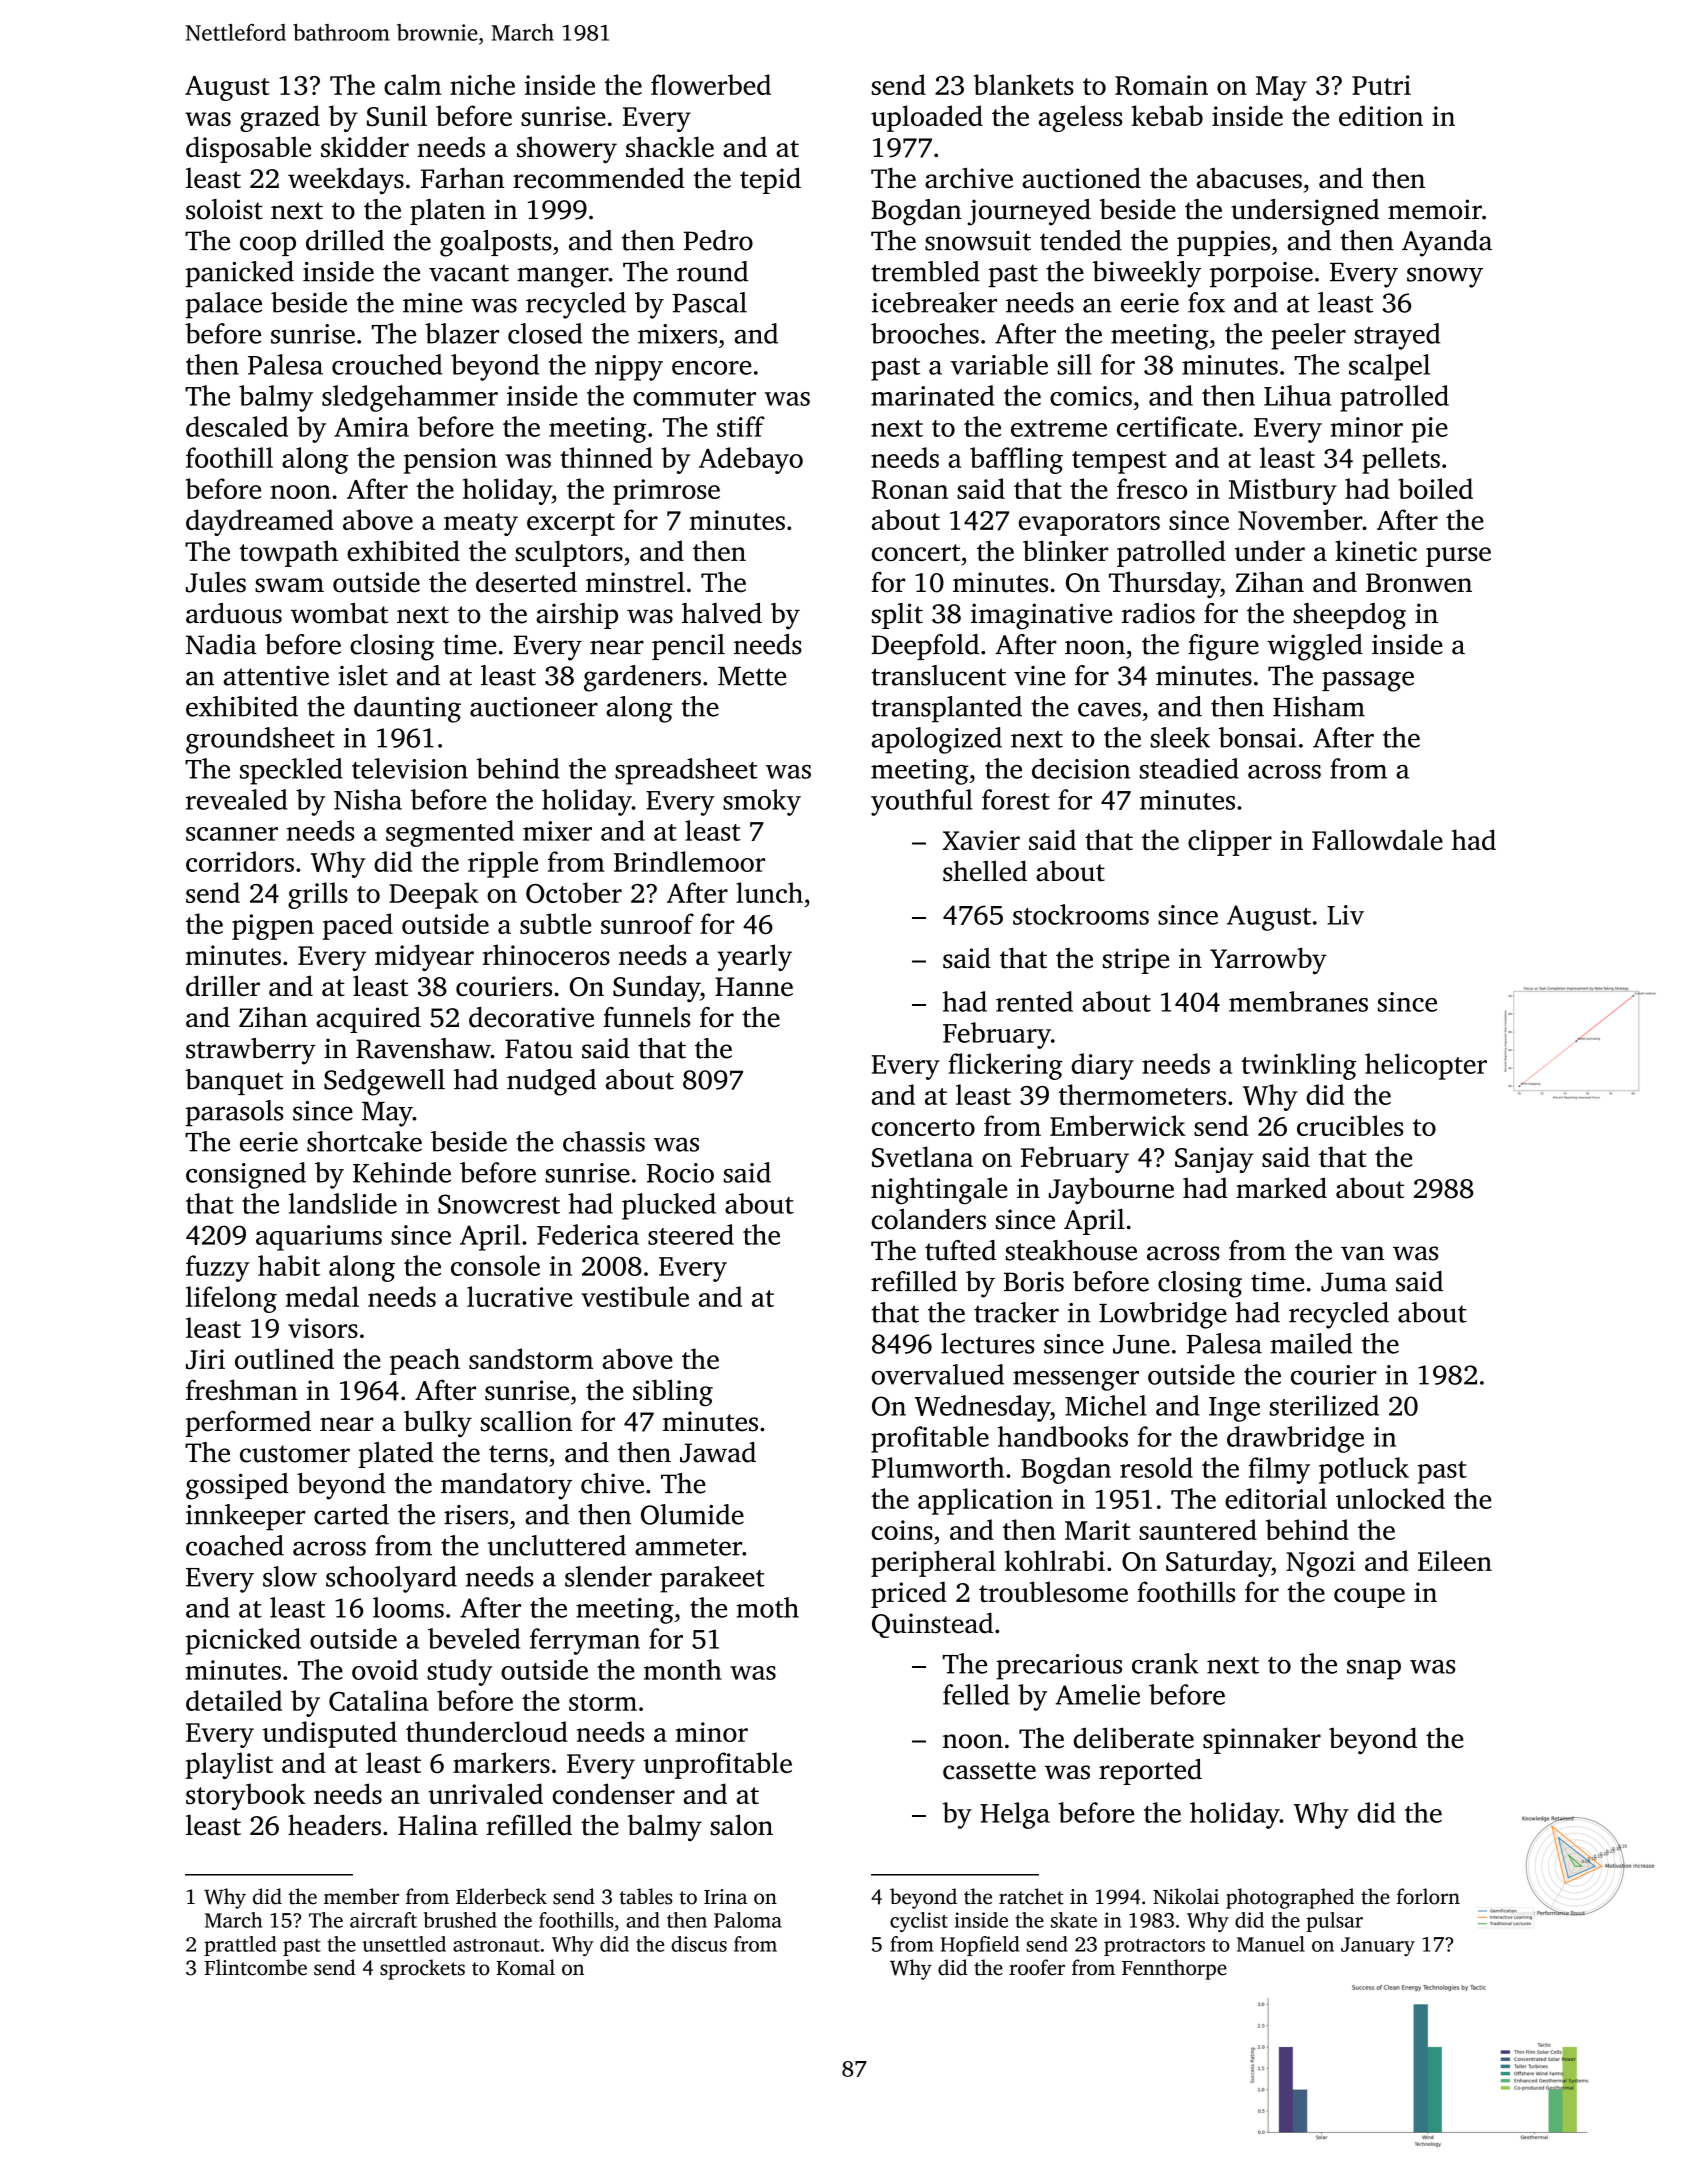 The image size is (1683, 2178). What do you see at coordinates (1037, 1967) in the page?
I see `roofer` at bounding box center [1037, 1967].
